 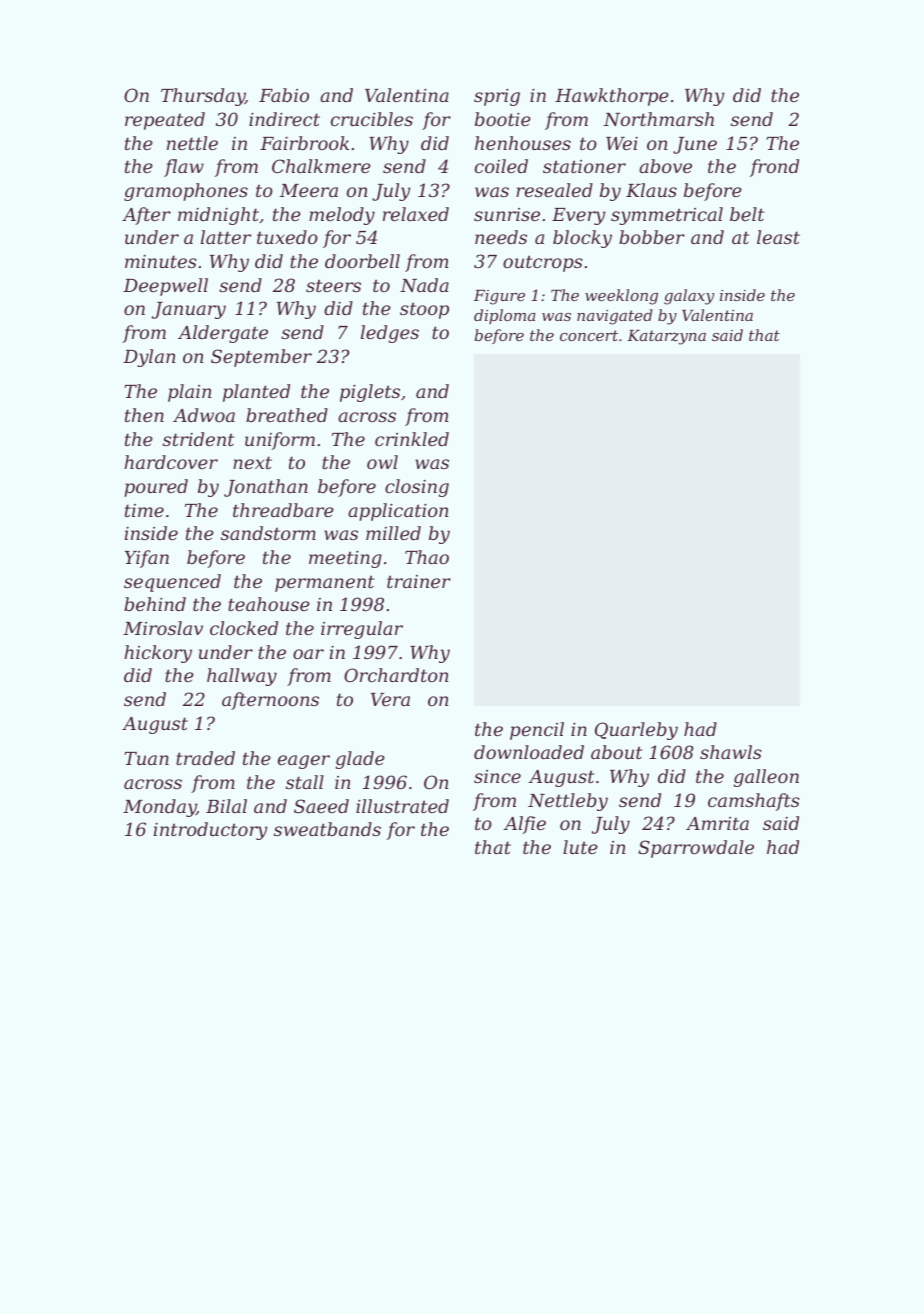 What do you see at coordinates (268, 533) in the screenshot?
I see `sandstorm` at bounding box center [268, 533].
